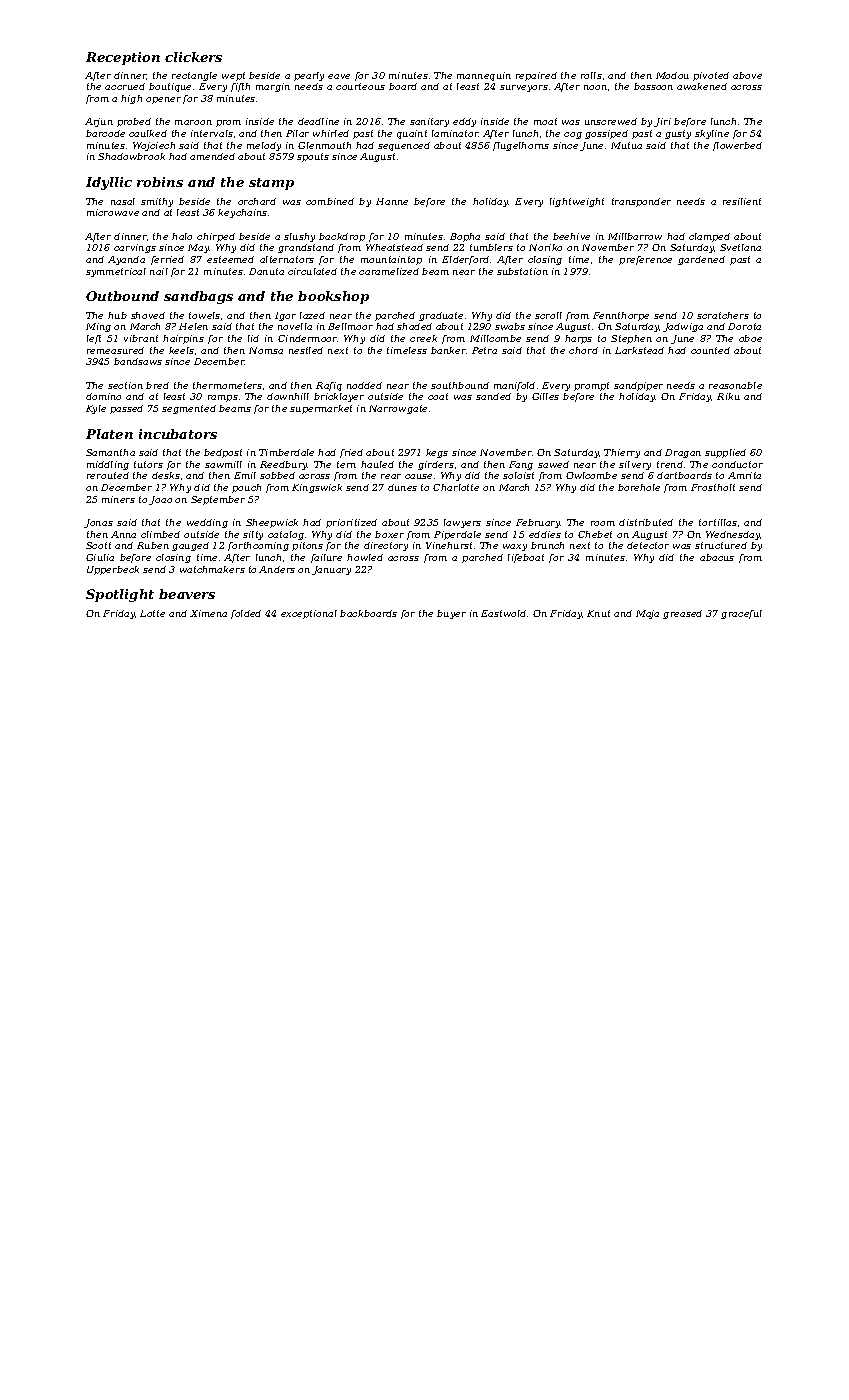  I want to click on sanded, so click(493, 396).
